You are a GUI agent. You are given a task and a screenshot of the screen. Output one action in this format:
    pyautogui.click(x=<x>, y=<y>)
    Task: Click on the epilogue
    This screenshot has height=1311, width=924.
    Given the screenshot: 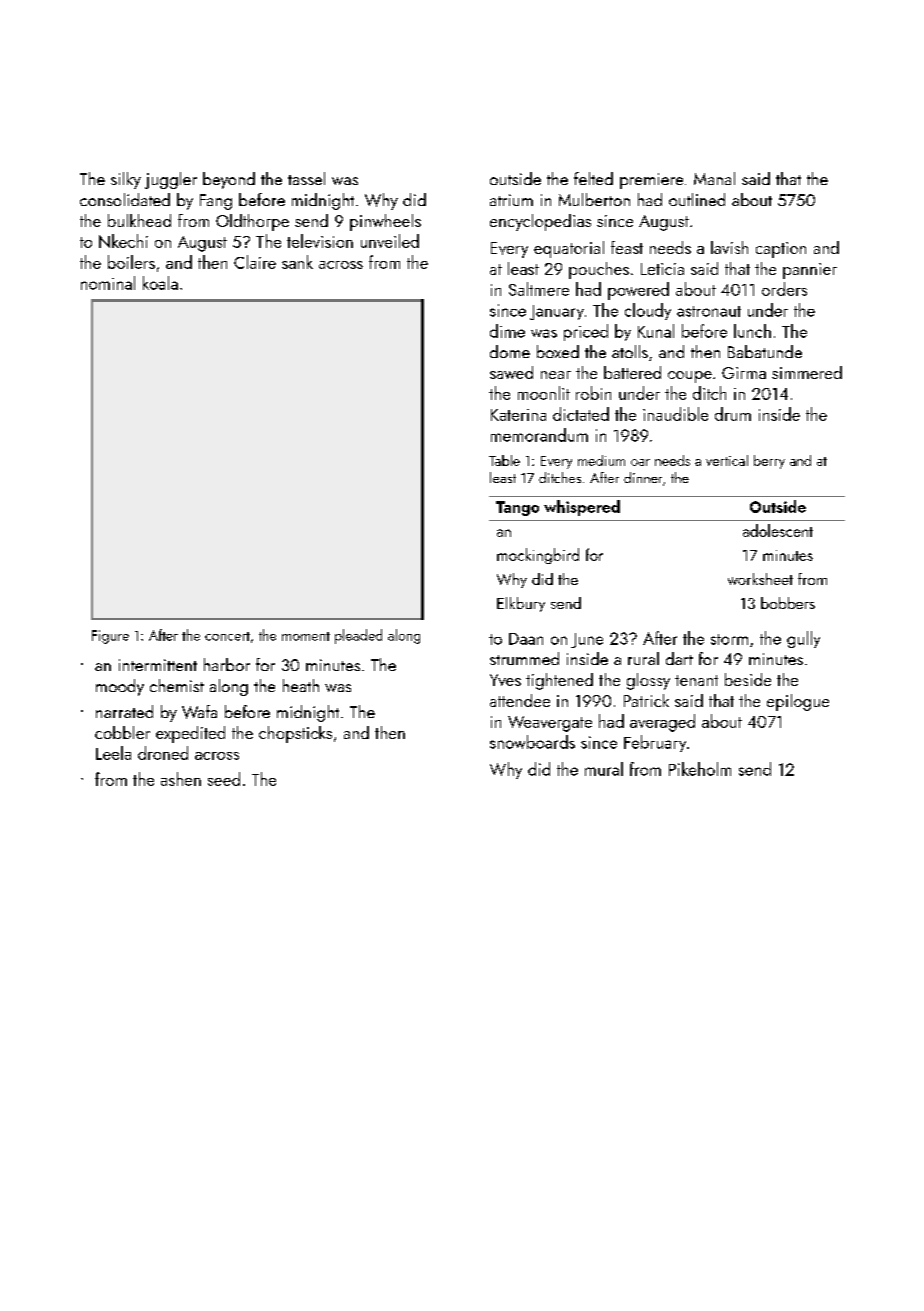 What is the action you would take?
    pyautogui.click(x=798, y=702)
